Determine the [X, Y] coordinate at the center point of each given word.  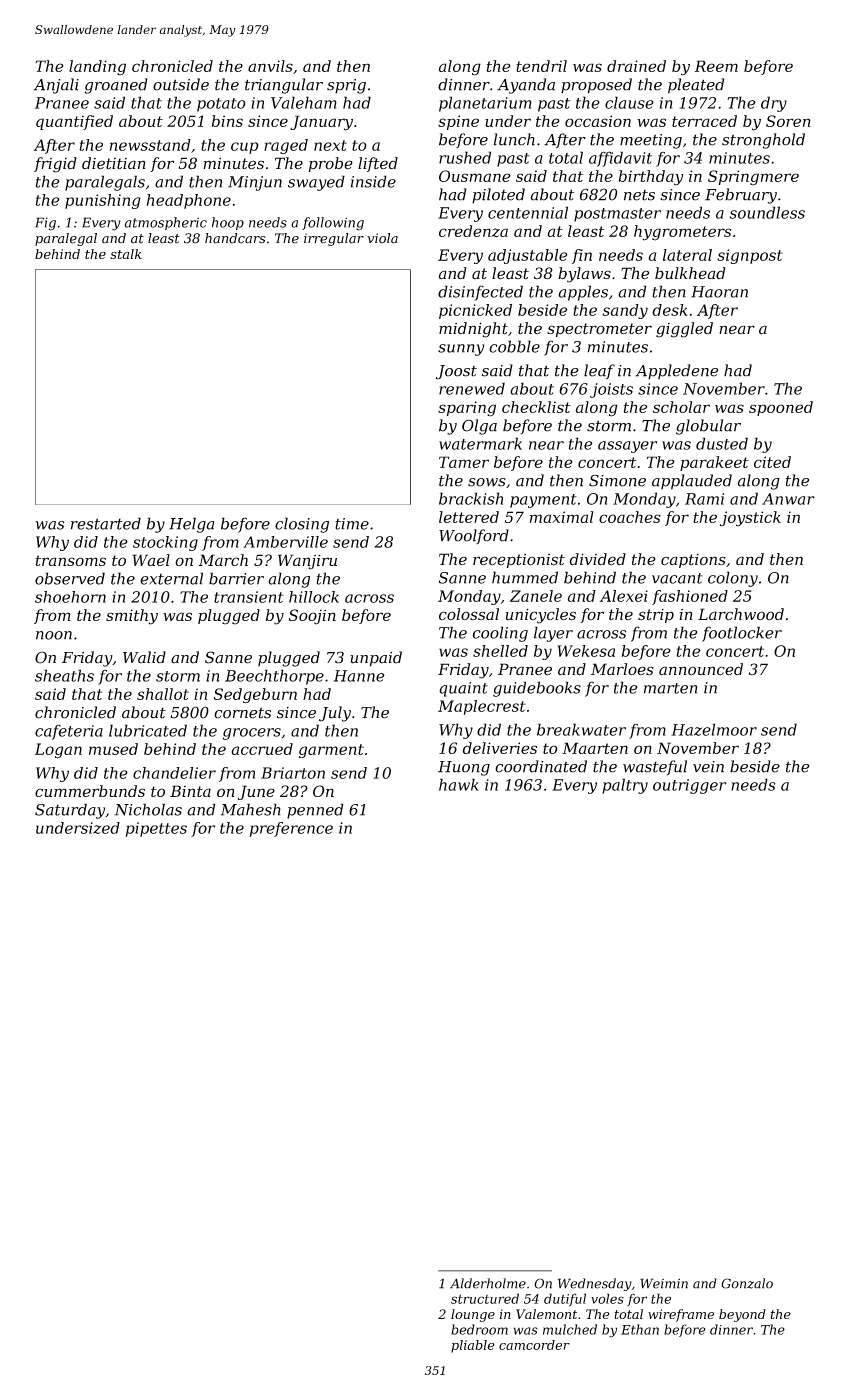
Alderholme [488, 1283]
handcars [235, 238]
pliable [473, 1346]
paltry [625, 786]
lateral [687, 255]
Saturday [70, 811]
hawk [459, 784]
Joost [456, 372]
